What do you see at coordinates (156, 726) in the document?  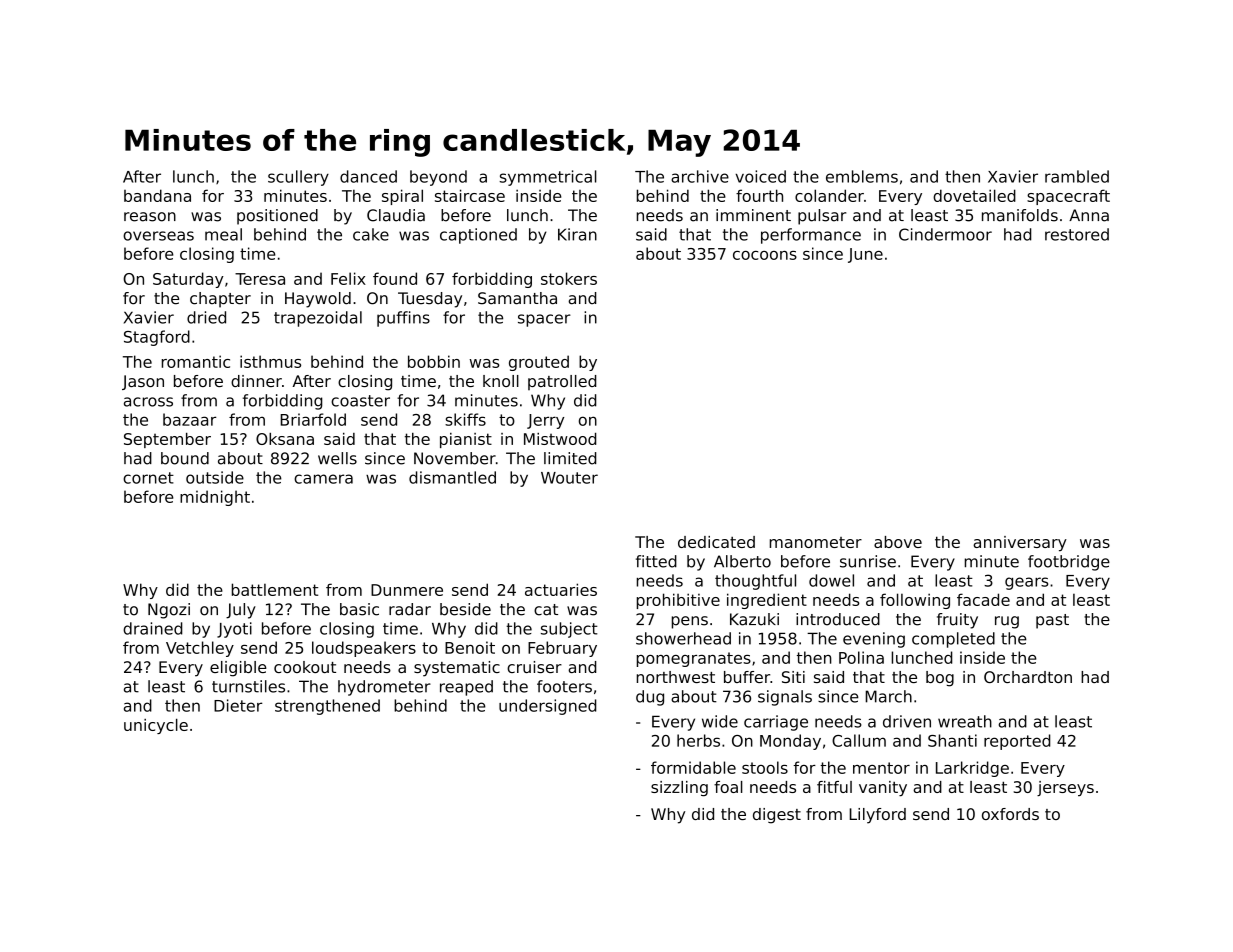 I see `unicycle` at bounding box center [156, 726].
